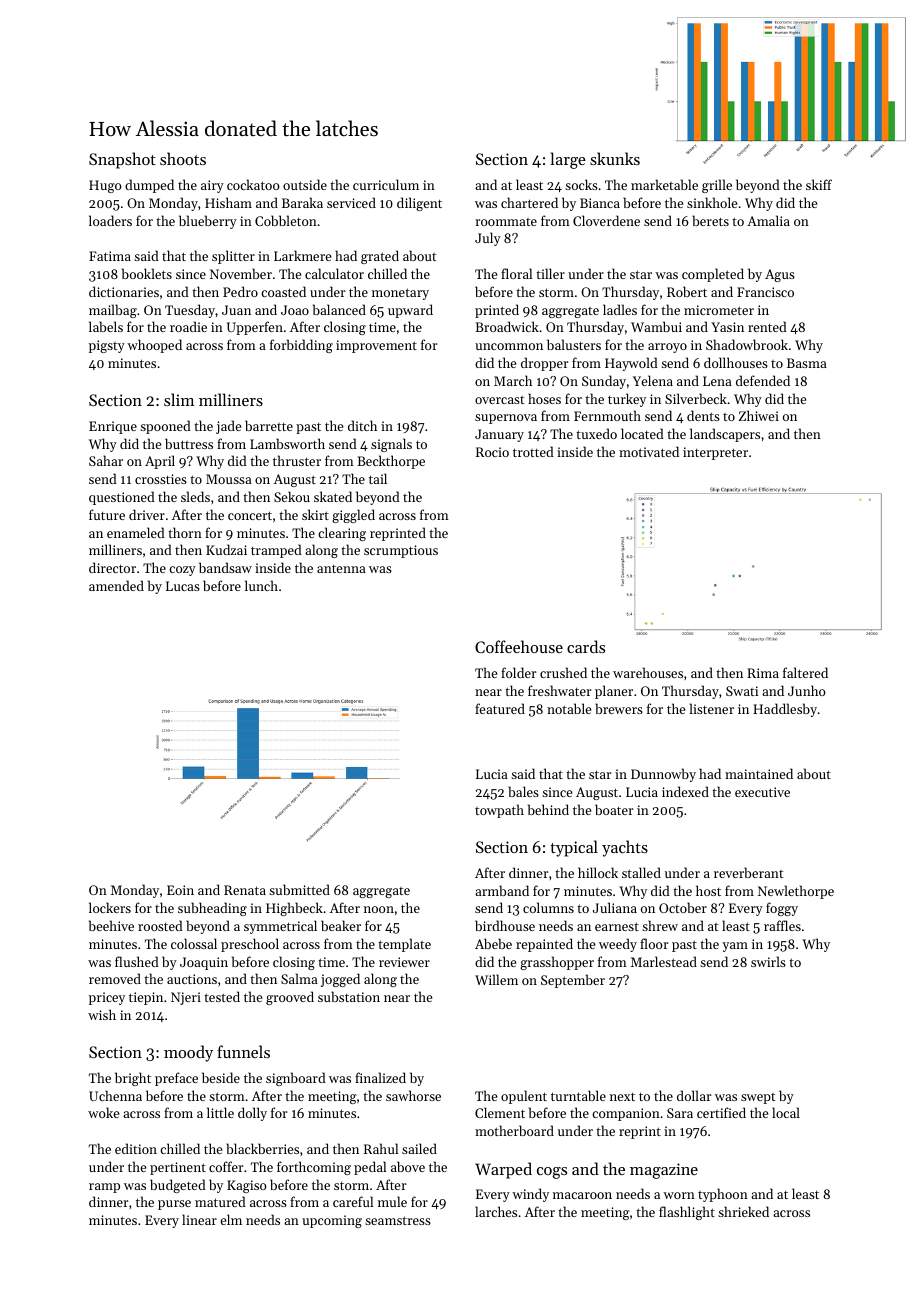 Image resolution: width=924 pixels, height=1308 pixels. What do you see at coordinates (500, 400) in the image?
I see `overcast` at bounding box center [500, 400].
